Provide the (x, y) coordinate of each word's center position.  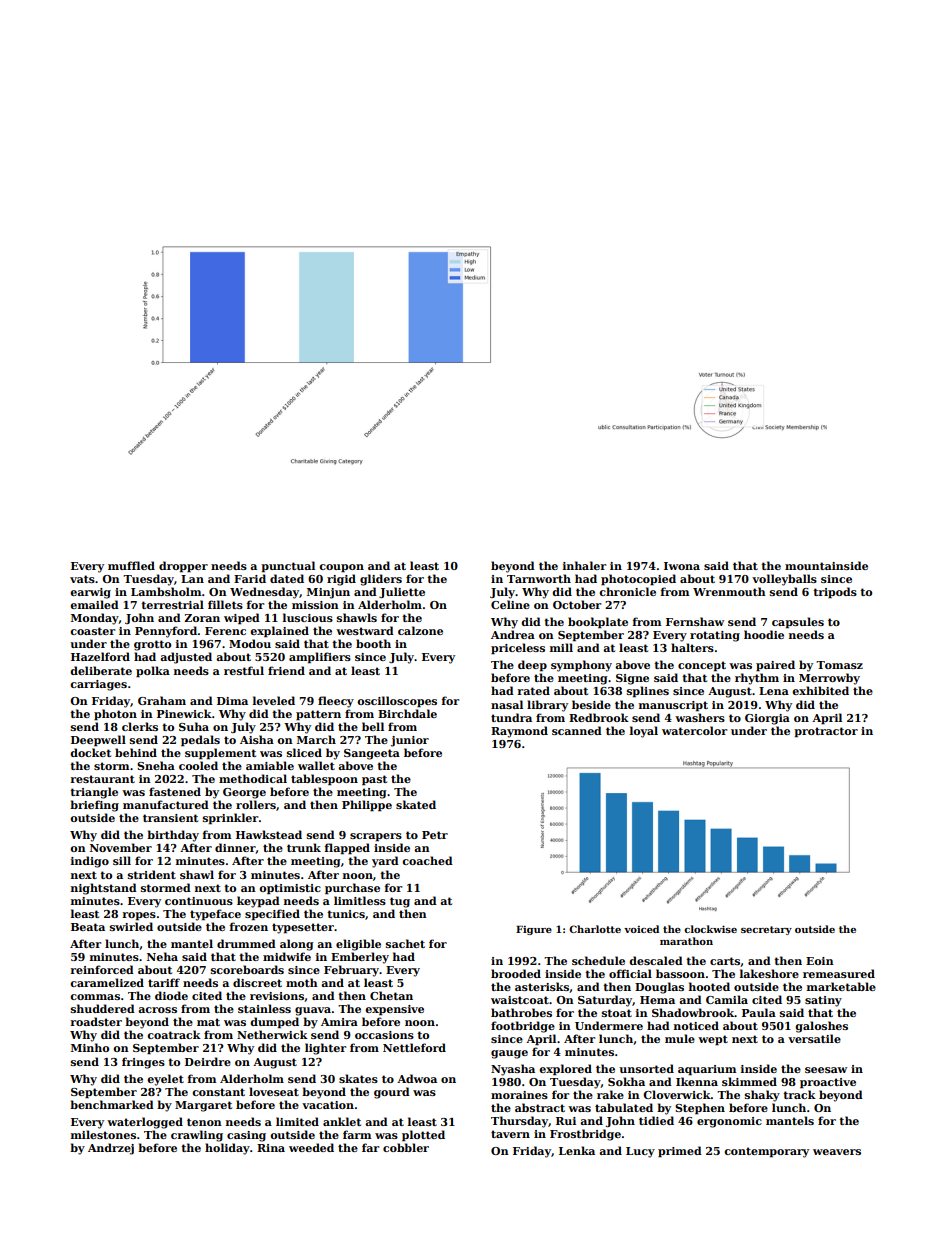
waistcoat (520, 1000)
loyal (644, 732)
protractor (826, 732)
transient (170, 818)
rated (533, 690)
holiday (227, 1149)
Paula (759, 1012)
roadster (96, 1021)
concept (702, 666)
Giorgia (767, 719)
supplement (220, 754)
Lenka (577, 1150)
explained (279, 632)
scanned (577, 730)
